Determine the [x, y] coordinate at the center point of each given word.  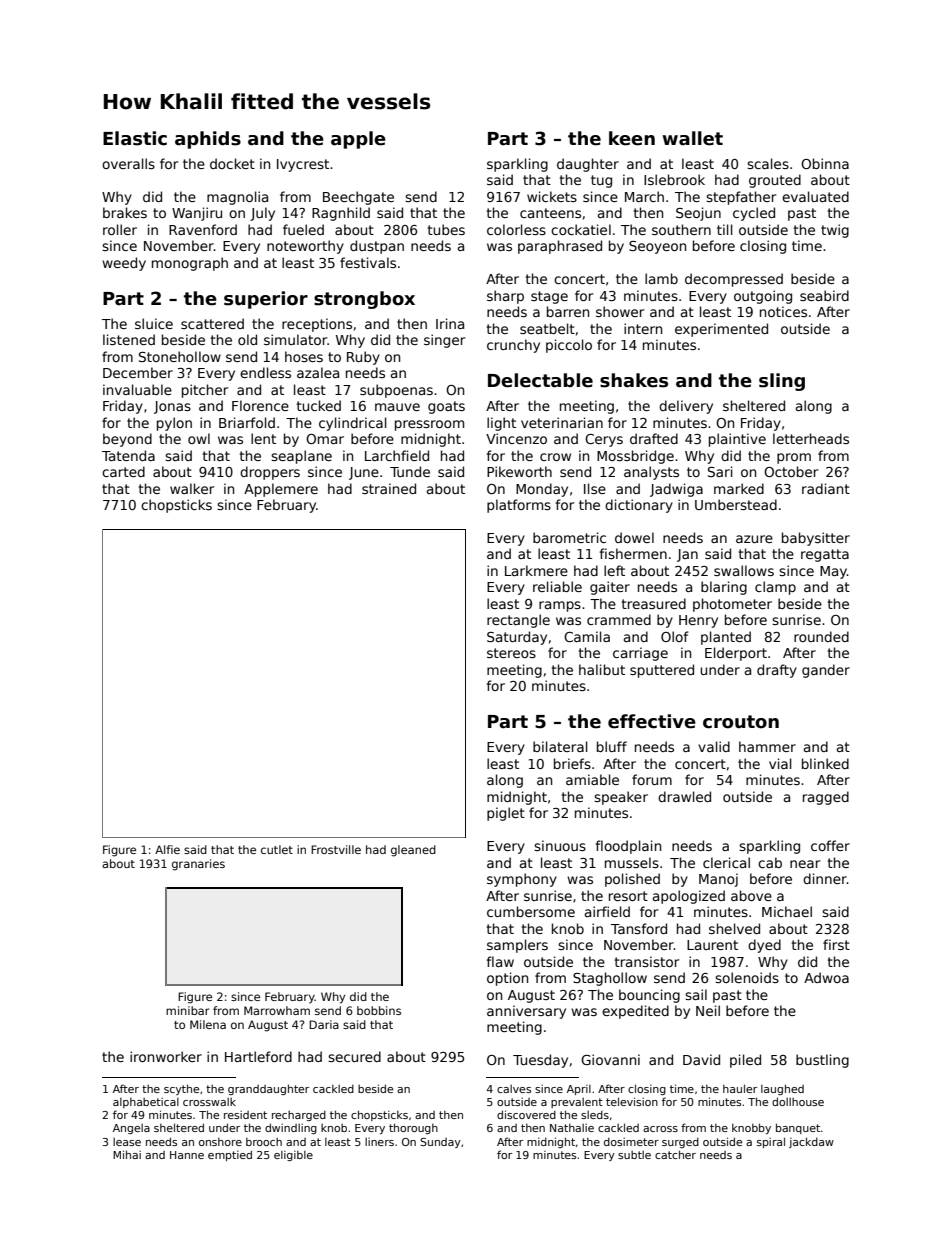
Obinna [825, 163]
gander [826, 671]
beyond [127, 440]
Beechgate [358, 198]
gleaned [413, 851]
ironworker [166, 1056]
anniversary [526, 1012]
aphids [208, 140]
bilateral [560, 746]
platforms [519, 506]
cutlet [277, 849]
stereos [511, 653]
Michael [787, 911]
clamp [775, 588]
